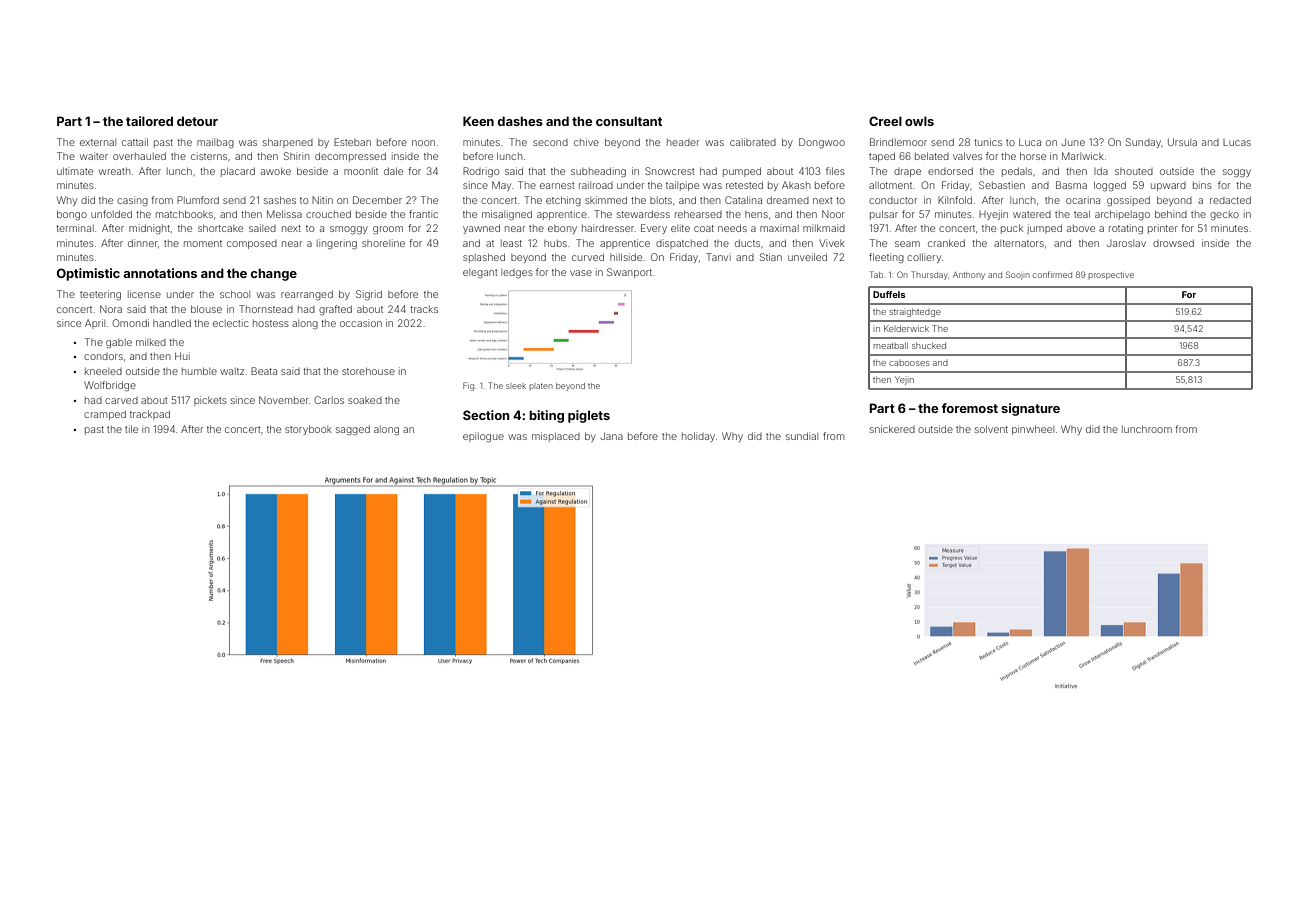 The width and height of the screenshot is (1308, 924). What do you see at coordinates (629, 121) in the screenshot?
I see `consultant` at bounding box center [629, 121].
